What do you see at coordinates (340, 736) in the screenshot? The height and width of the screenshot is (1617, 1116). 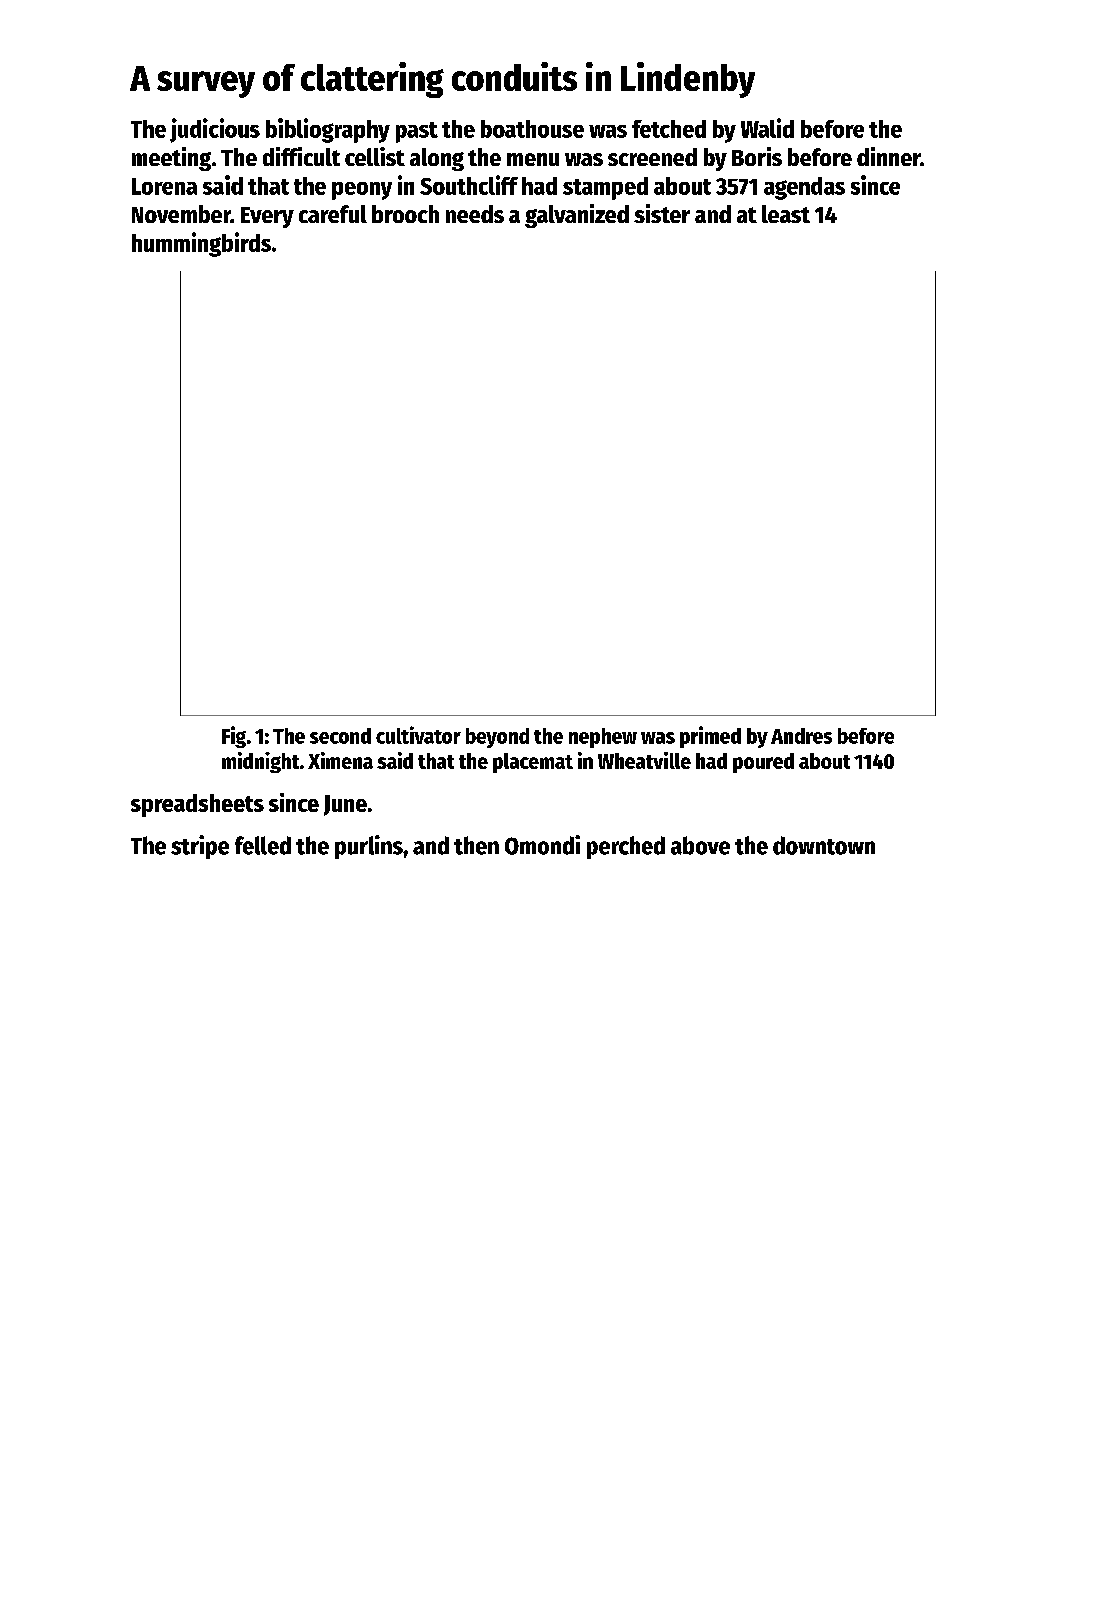 I see `second` at bounding box center [340, 736].
